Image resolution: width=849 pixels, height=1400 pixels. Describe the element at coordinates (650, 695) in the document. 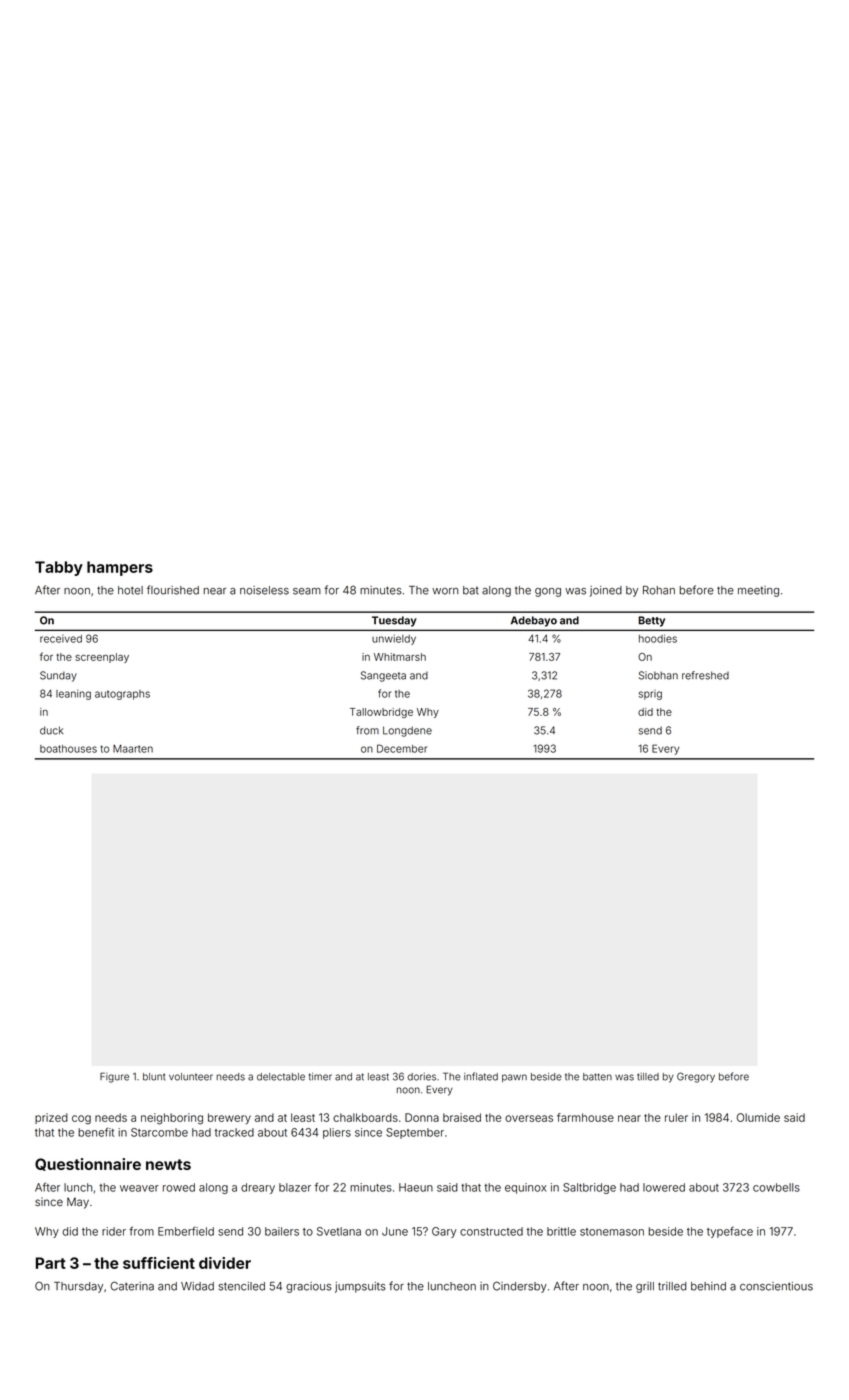

I see `sprig` at that location.
